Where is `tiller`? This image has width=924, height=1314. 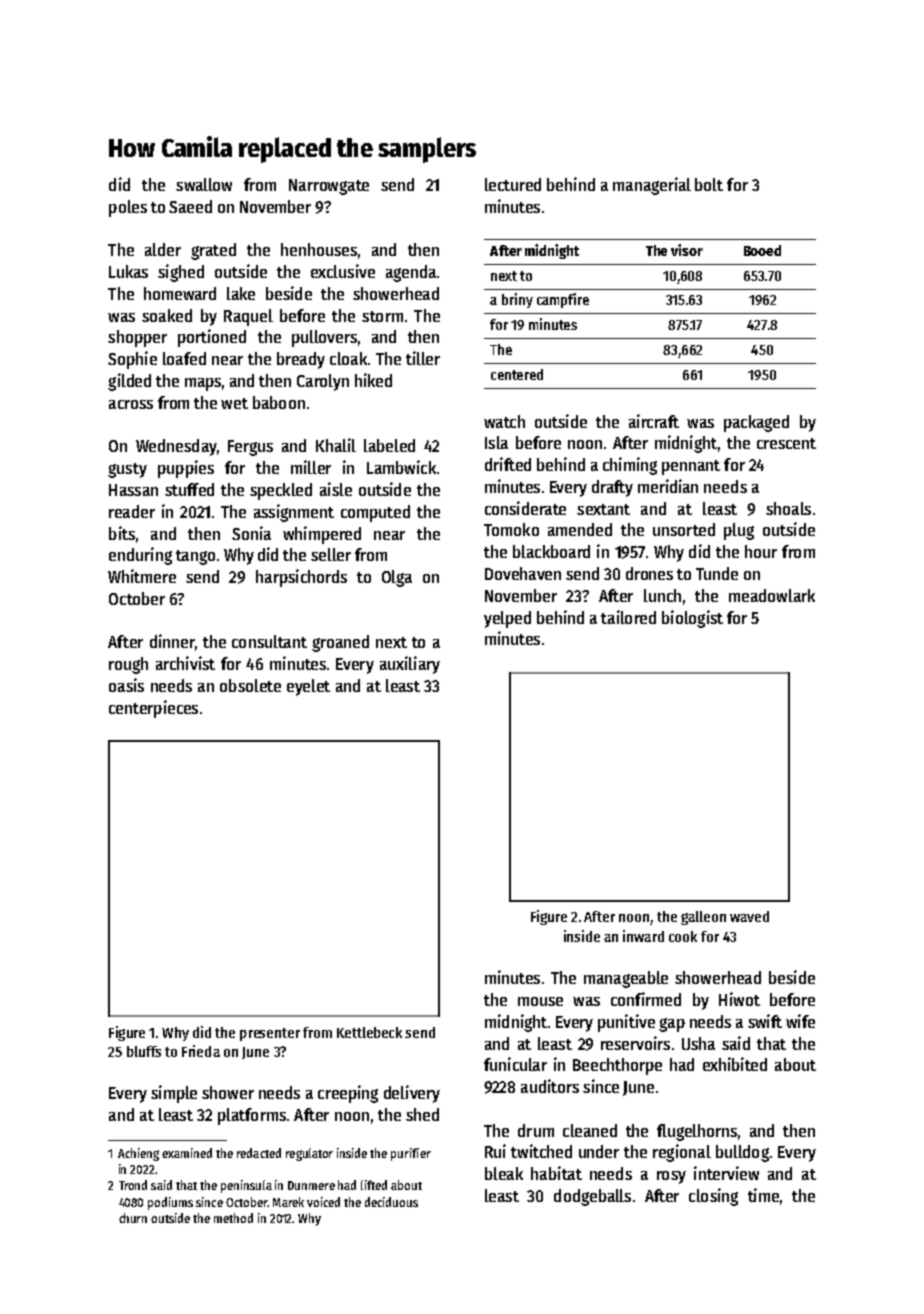 tiller is located at coordinates (423, 358).
